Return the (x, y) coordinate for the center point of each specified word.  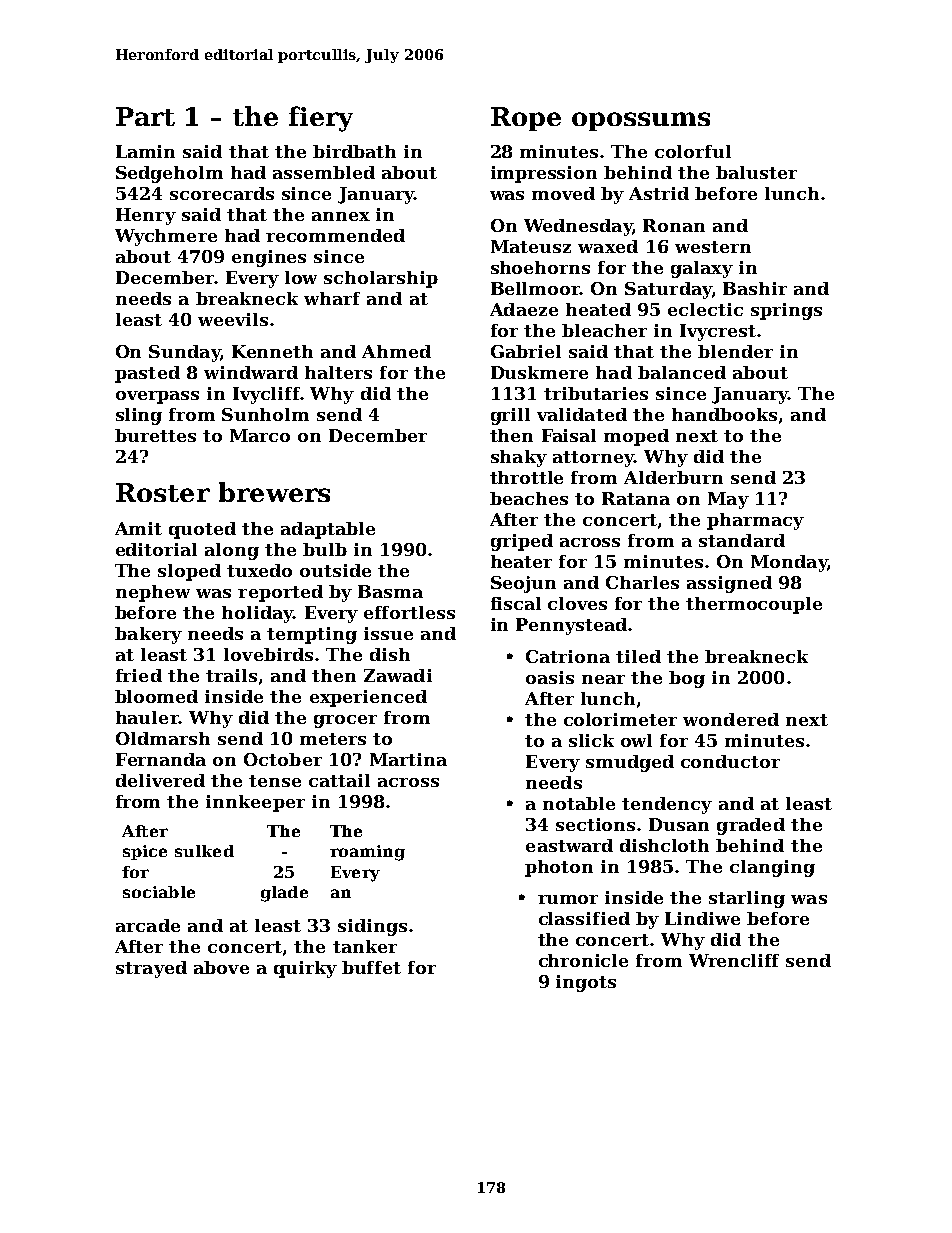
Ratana (636, 498)
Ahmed (396, 351)
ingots (586, 983)
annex (341, 216)
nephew (153, 593)
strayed (151, 969)
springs (786, 311)
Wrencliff (734, 960)
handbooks (724, 414)
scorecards (222, 193)
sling (139, 416)
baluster (756, 172)
